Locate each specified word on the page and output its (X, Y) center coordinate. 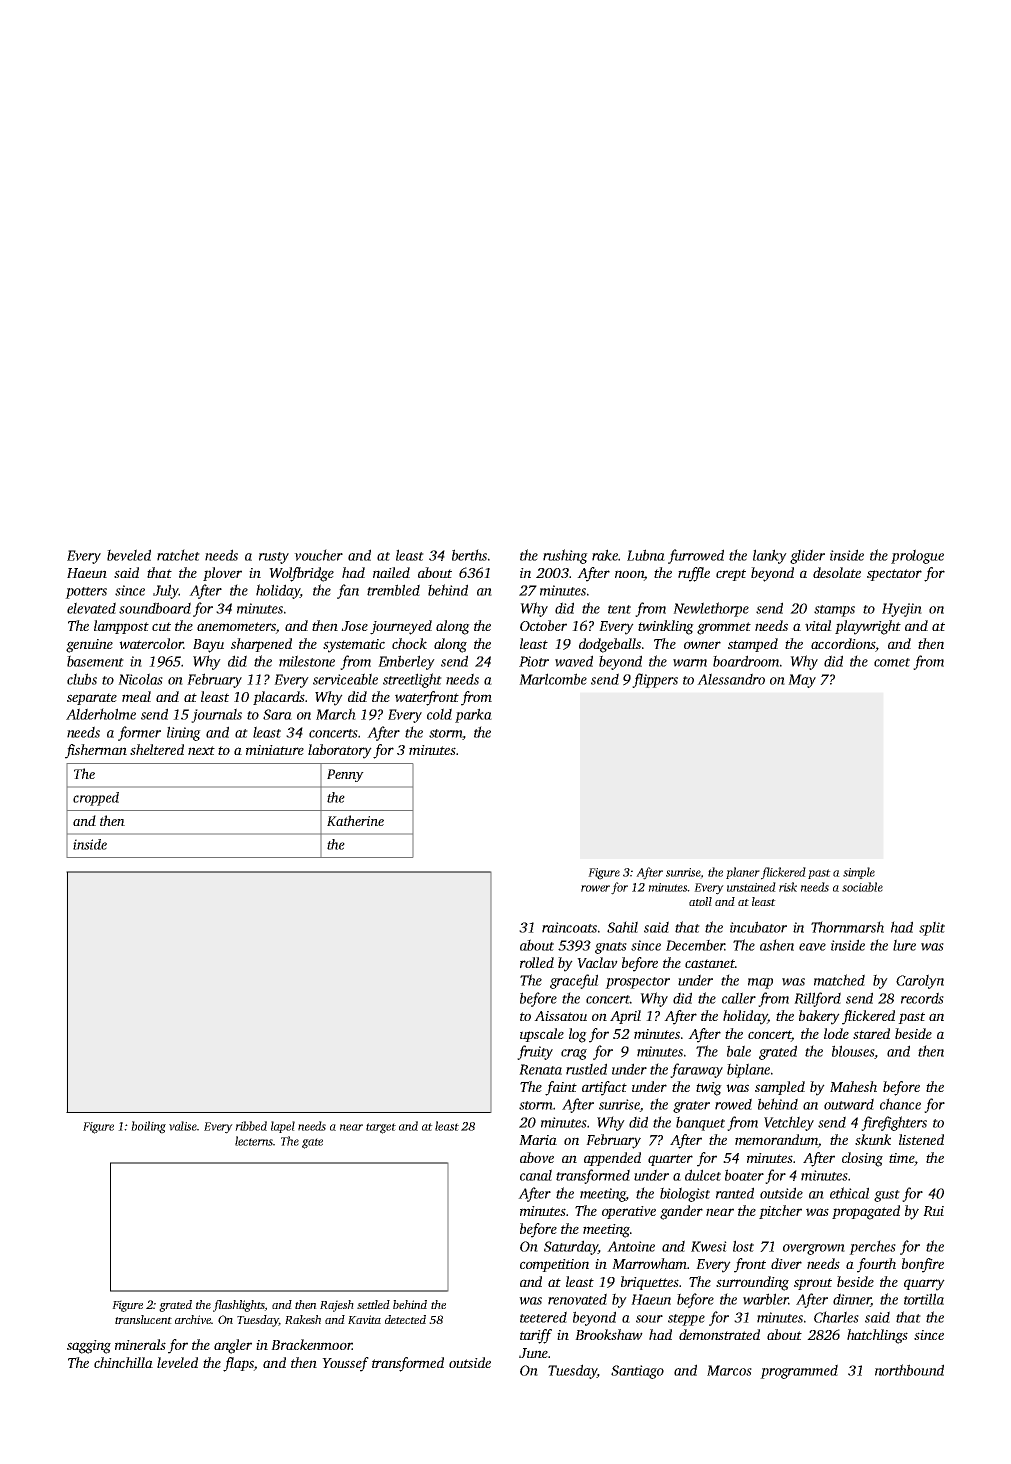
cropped (96, 799)
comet (892, 662)
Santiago (637, 1372)
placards (279, 698)
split (932, 928)
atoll (700, 901)
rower (595, 888)
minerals (140, 1344)
